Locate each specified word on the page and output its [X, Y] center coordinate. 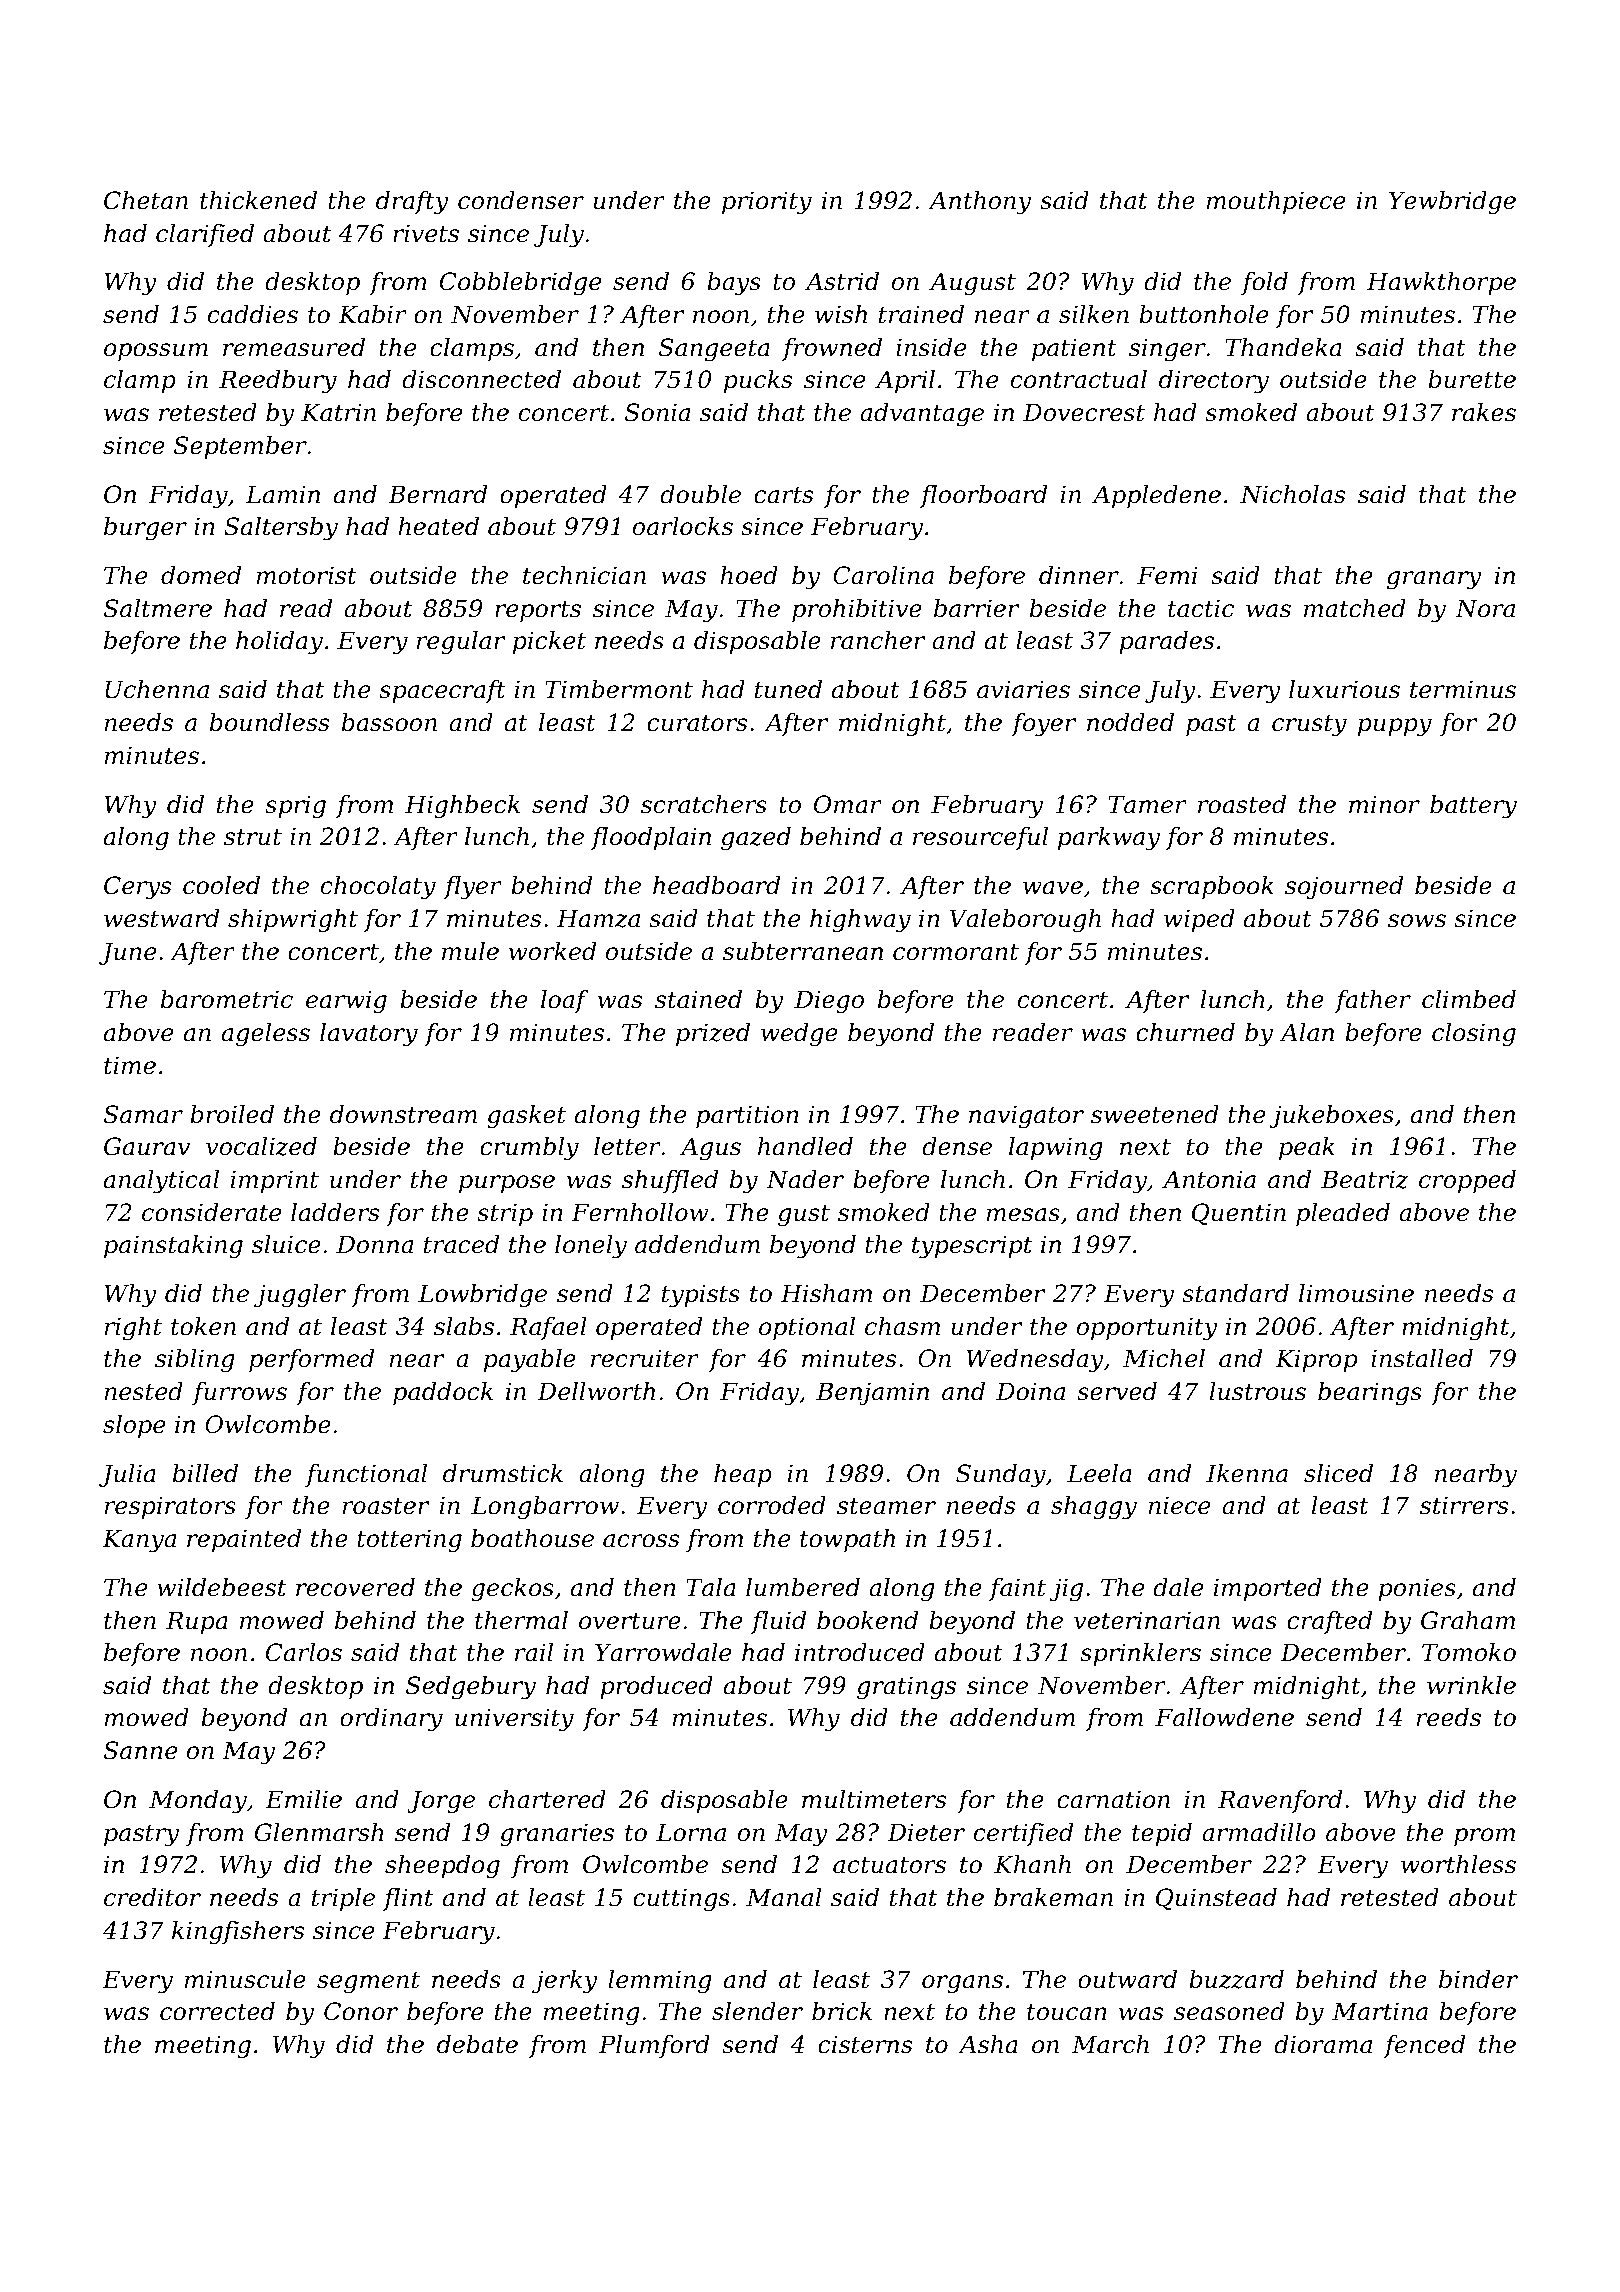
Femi [1167, 575]
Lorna [691, 1832]
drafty [412, 203]
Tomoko [1469, 1652]
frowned [832, 349]
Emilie [303, 1799]
